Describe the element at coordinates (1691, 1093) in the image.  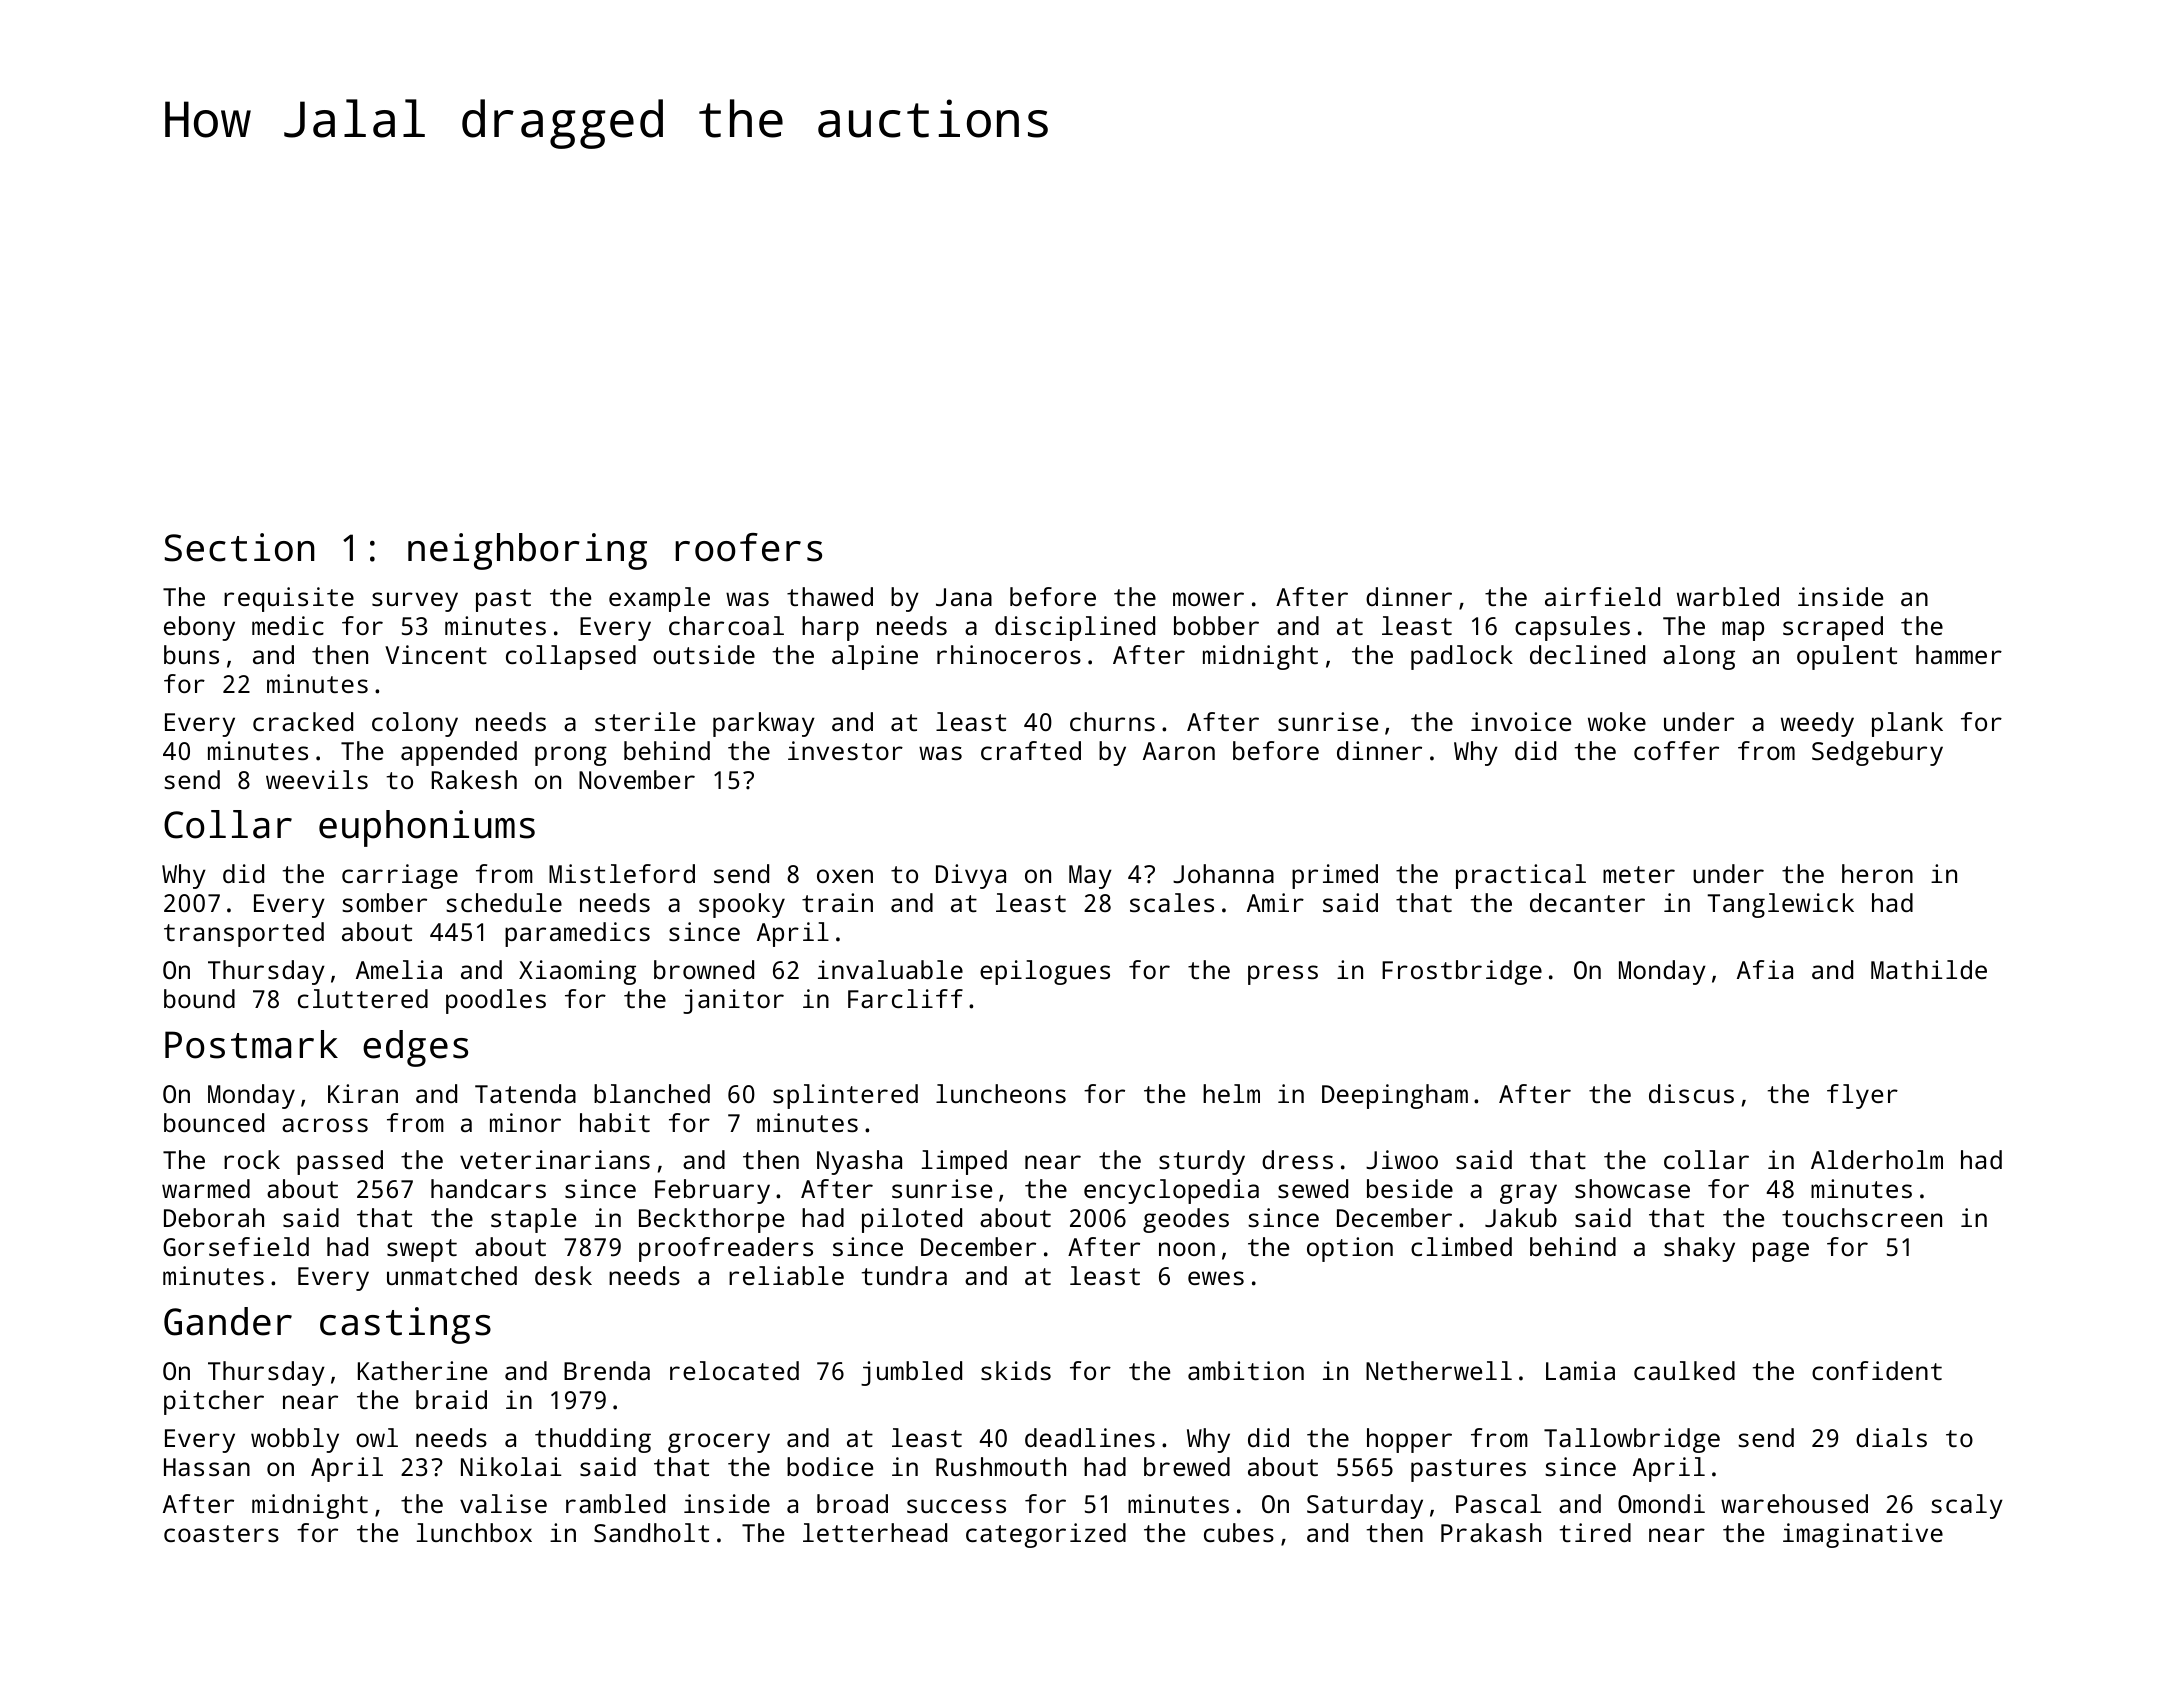
I see `discus` at that location.
